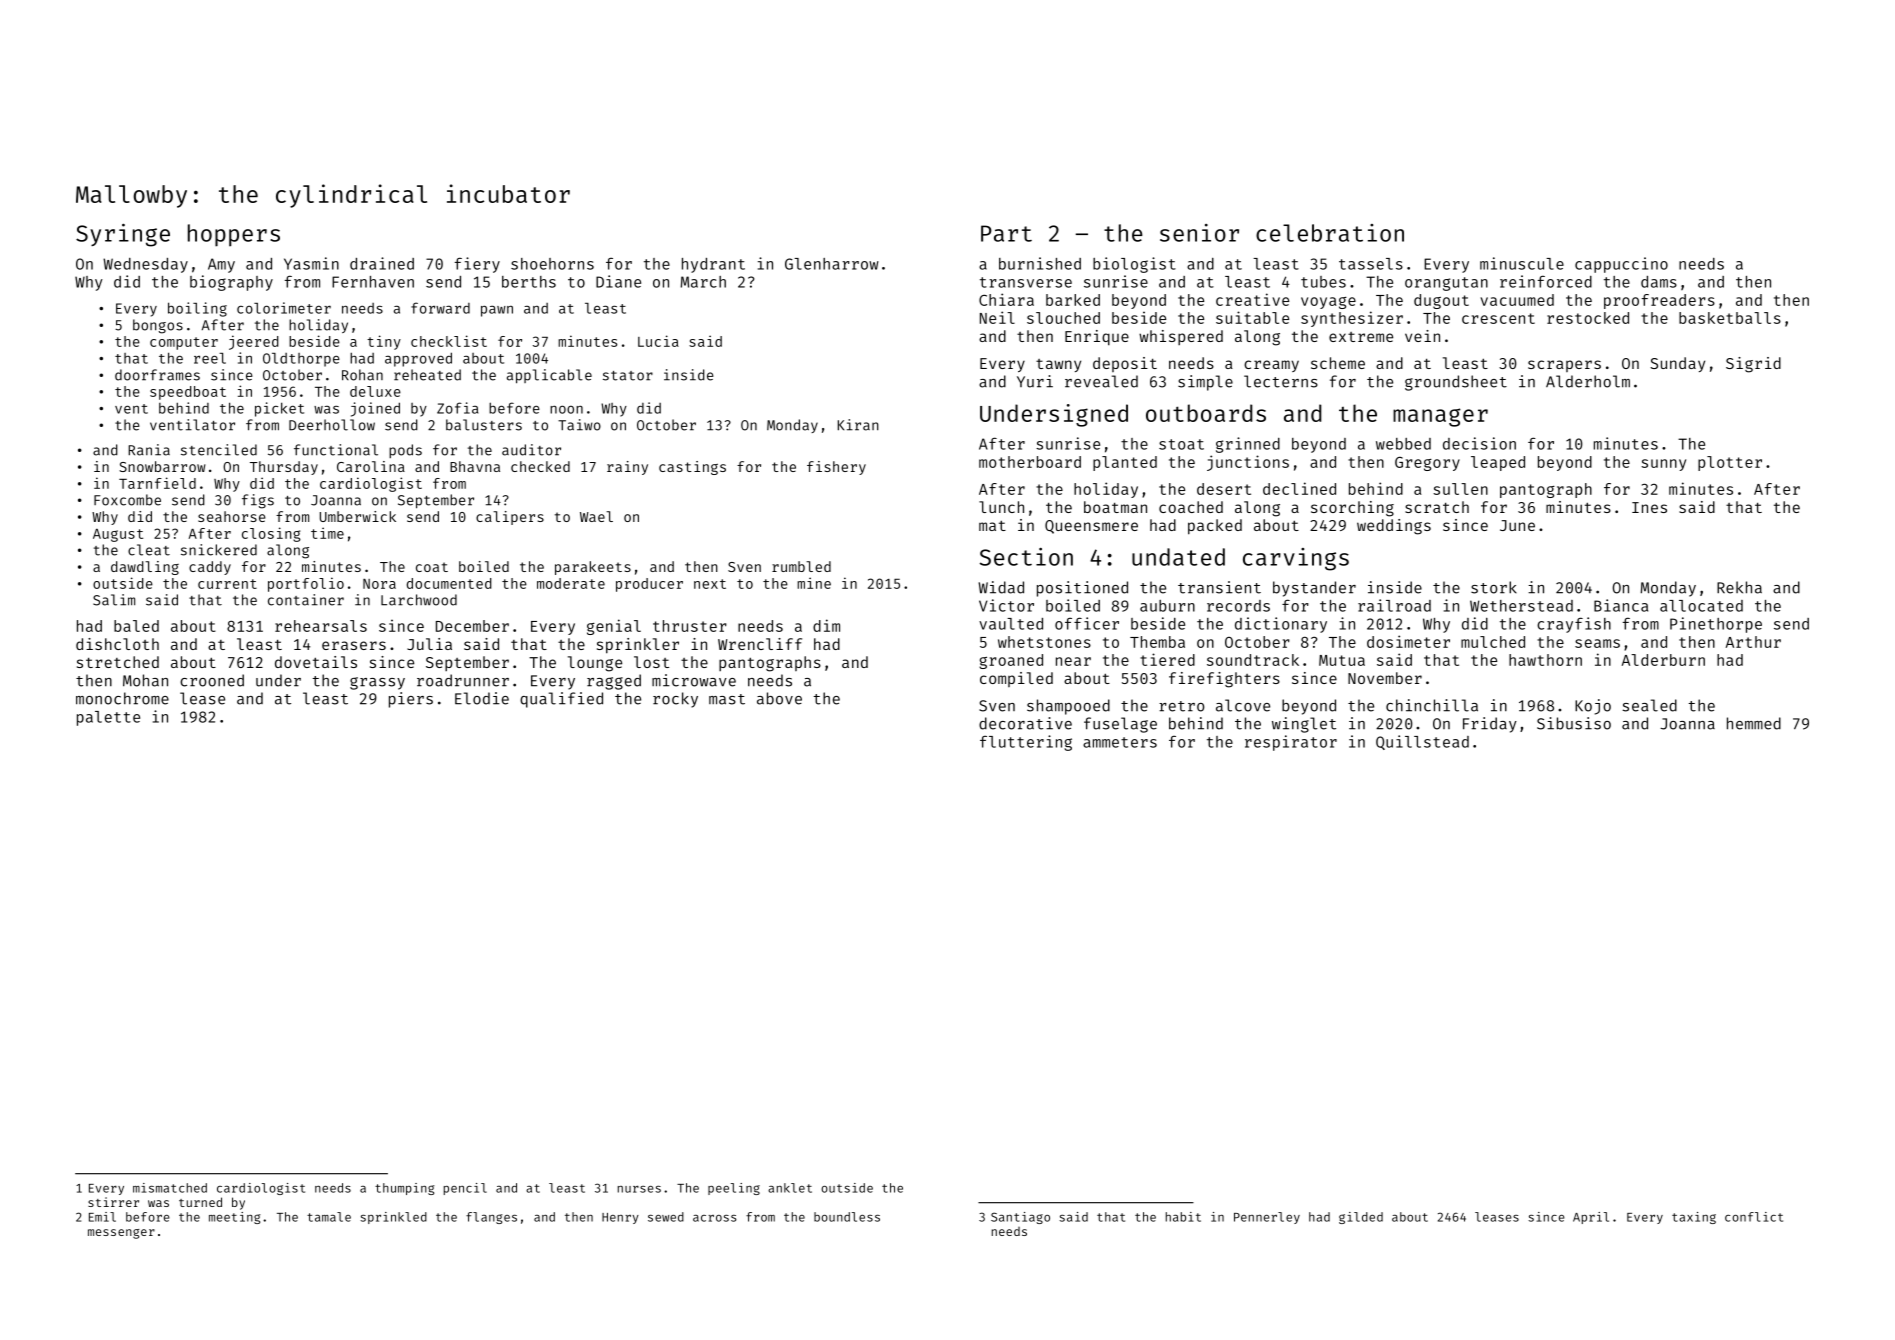 The height and width of the image is (1340, 1895). Describe the element at coordinates (1020, 1218) in the image. I see `Santiago` at that location.
